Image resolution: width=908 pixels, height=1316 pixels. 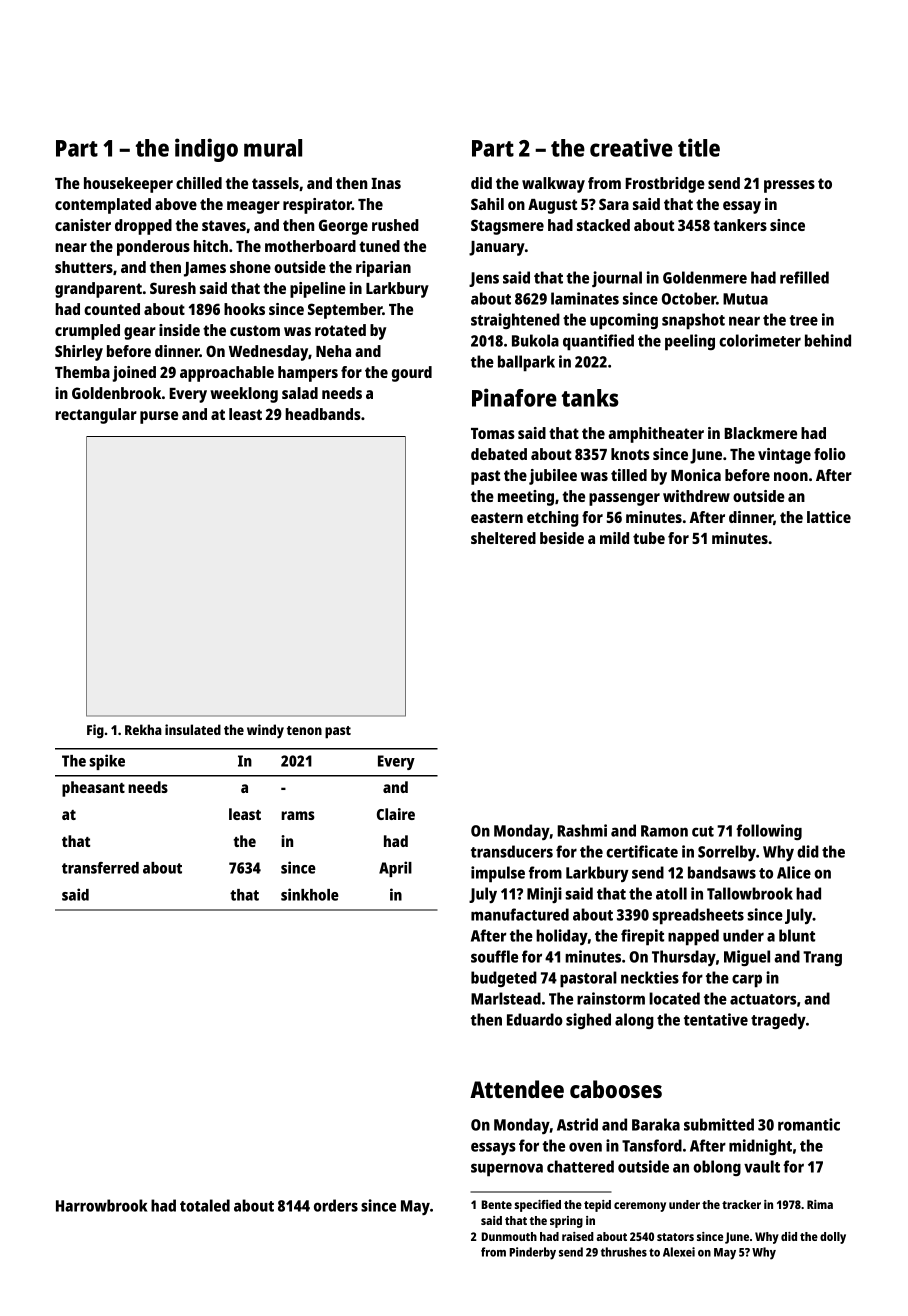 What do you see at coordinates (538, 1206) in the screenshot?
I see `specified` at bounding box center [538, 1206].
